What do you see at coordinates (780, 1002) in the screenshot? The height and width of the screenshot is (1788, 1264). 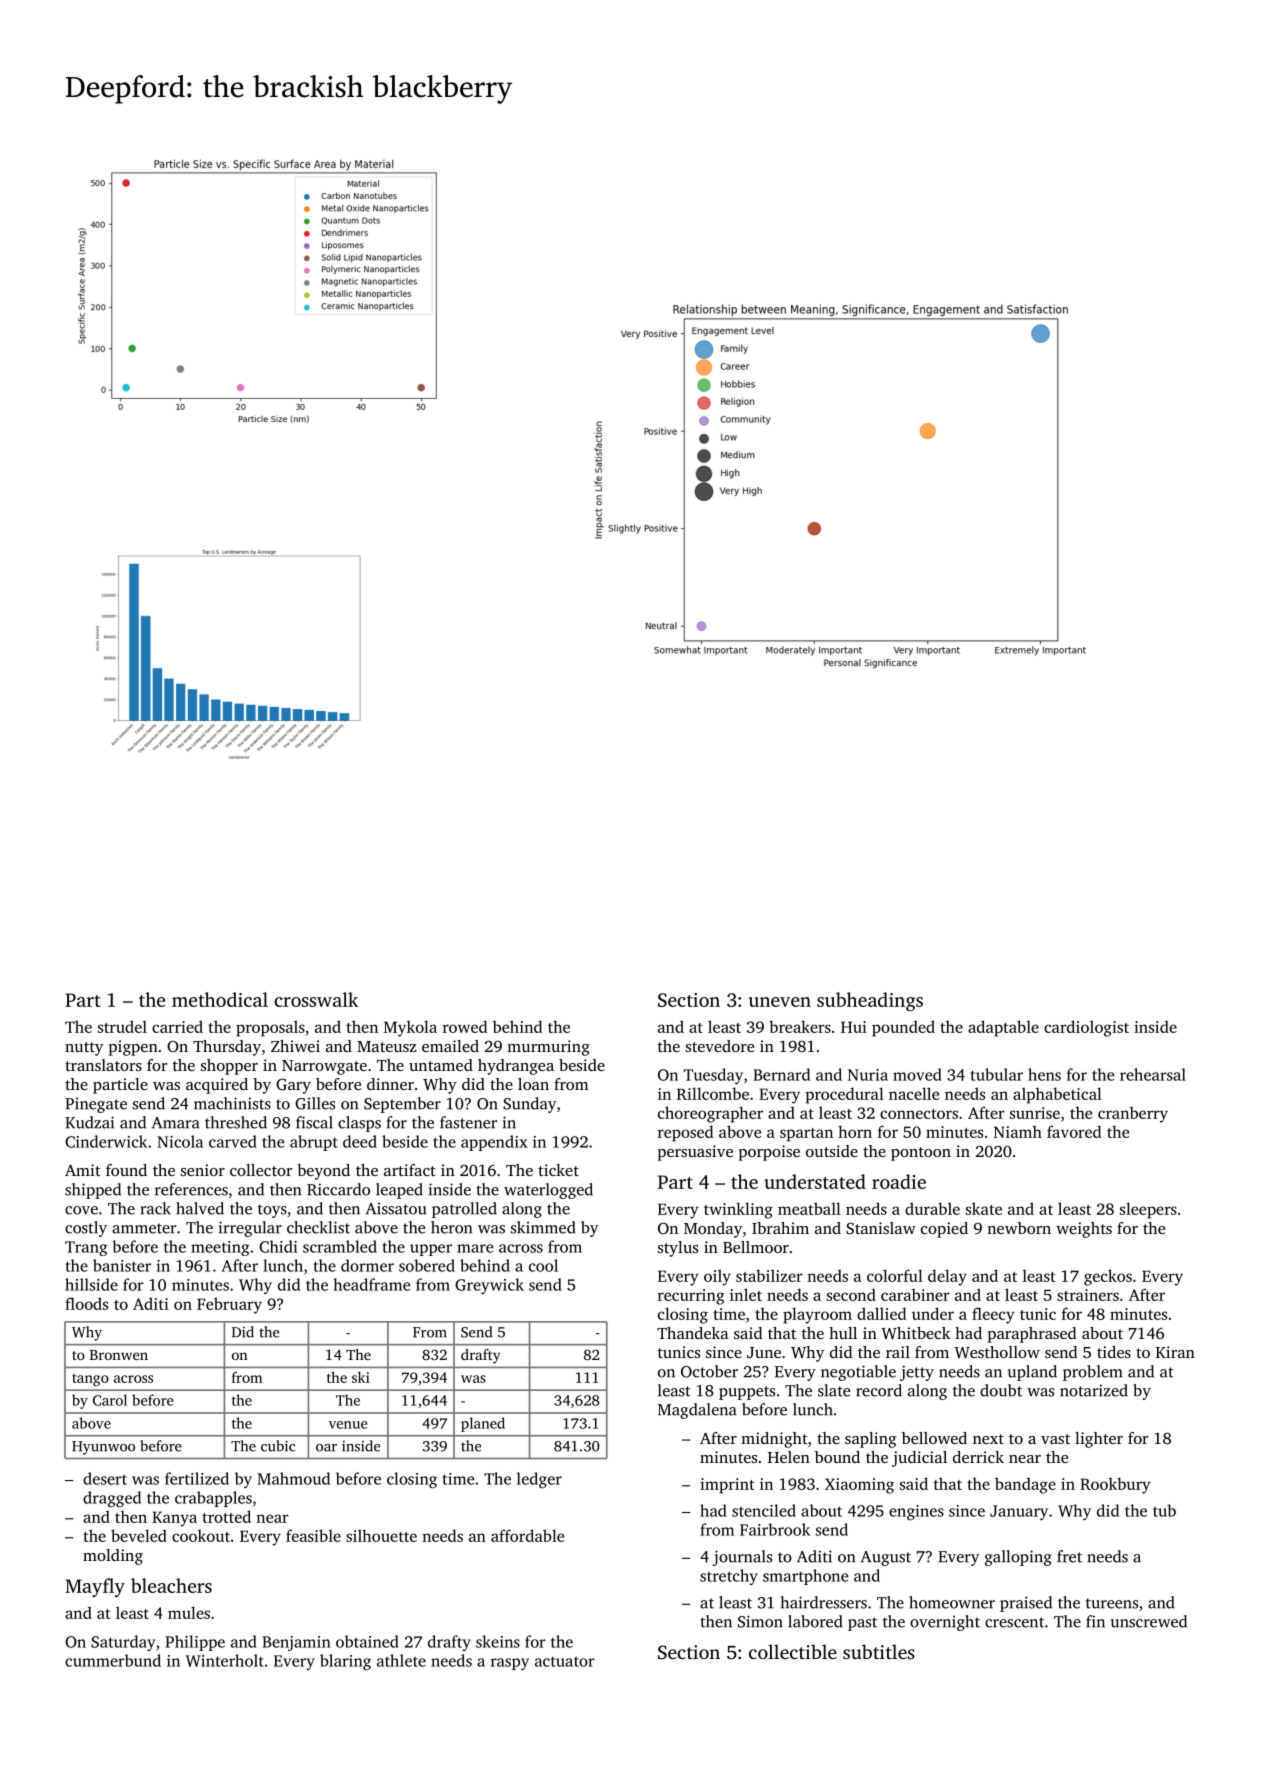 I see `uneven` at bounding box center [780, 1002].
